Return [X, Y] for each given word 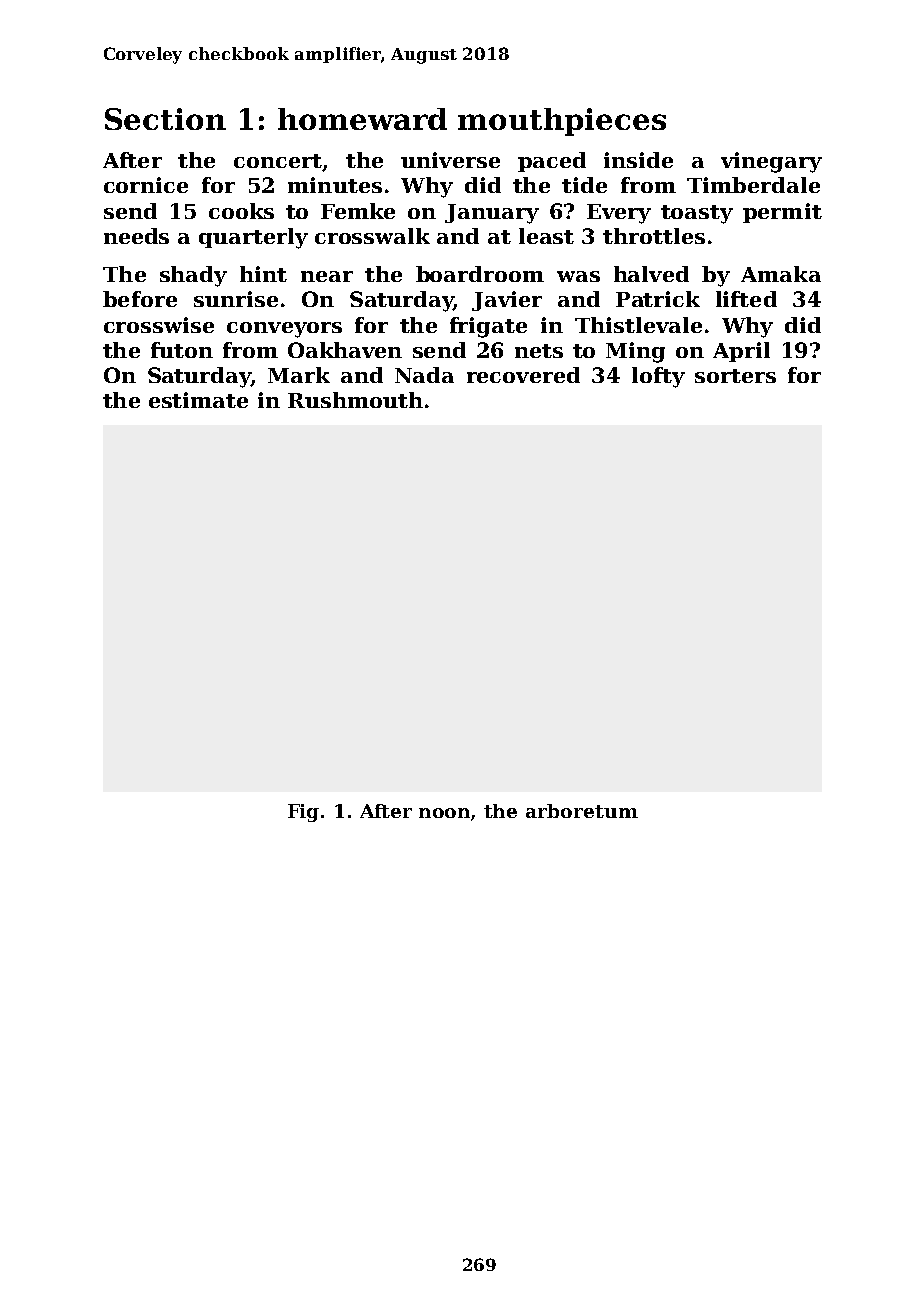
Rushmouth [355, 400]
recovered [523, 375]
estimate [198, 400]
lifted [746, 299]
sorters [735, 376]
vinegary [771, 162]
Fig [303, 813]
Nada [424, 375]
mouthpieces [562, 122]
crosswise [159, 325]
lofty [658, 377]
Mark [299, 375]
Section [165, 119]
